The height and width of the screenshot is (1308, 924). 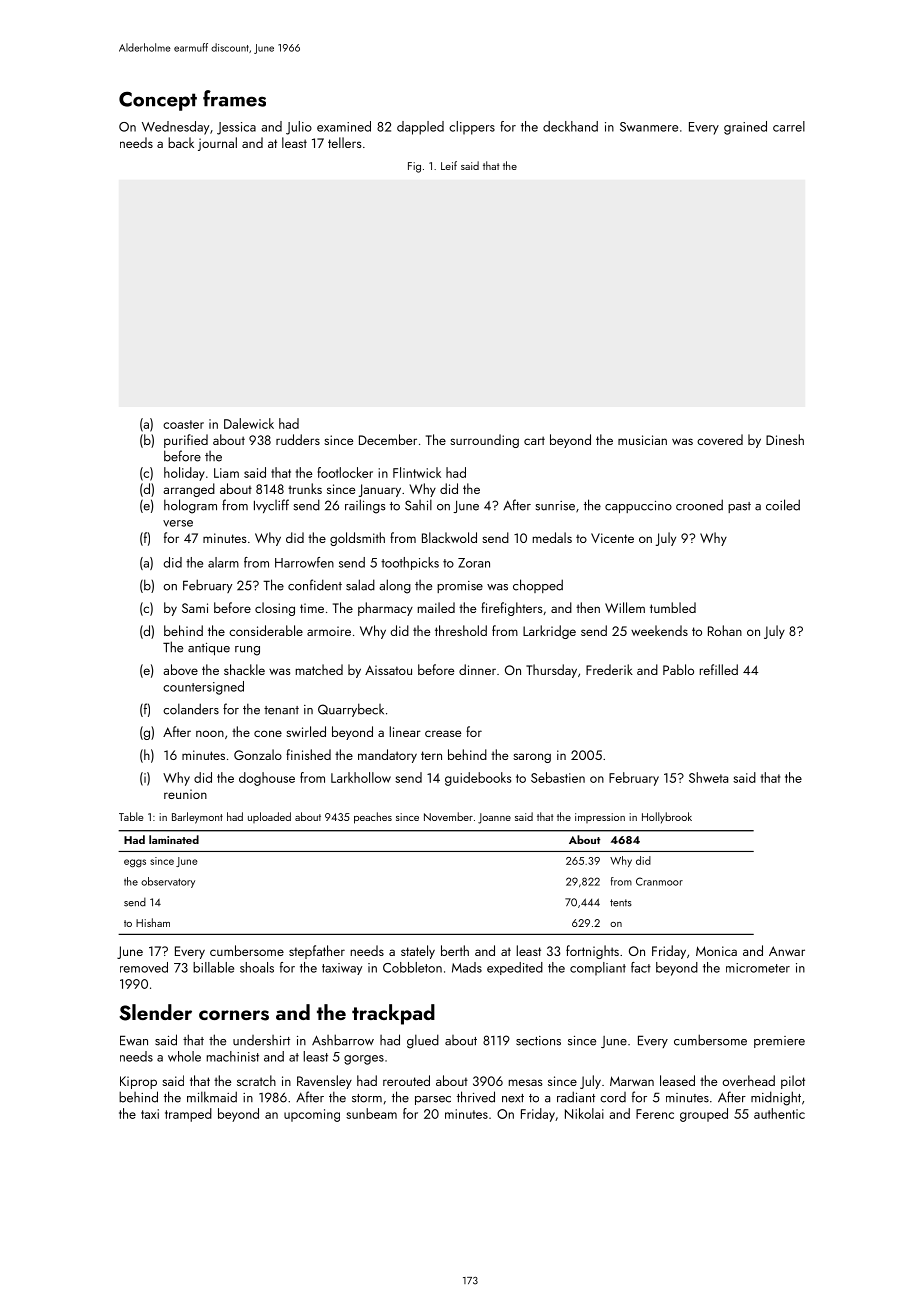 I want to click on coaster, so click(x=183, y=424).
